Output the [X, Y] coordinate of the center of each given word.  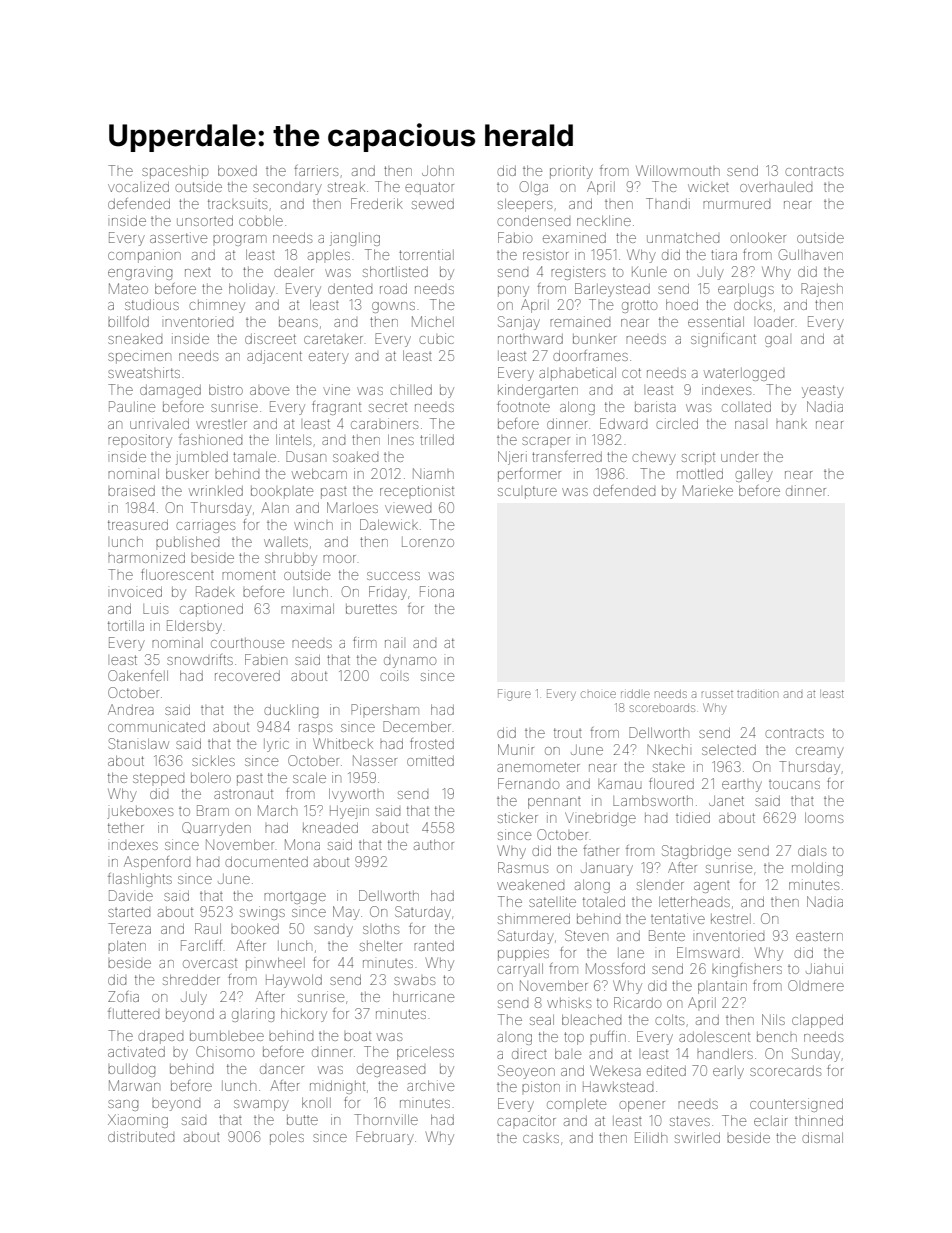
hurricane [423, 996]
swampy [261, 1105]
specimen [139, 357]
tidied [693, 817]
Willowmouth [678, 170]
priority [571, 172]
